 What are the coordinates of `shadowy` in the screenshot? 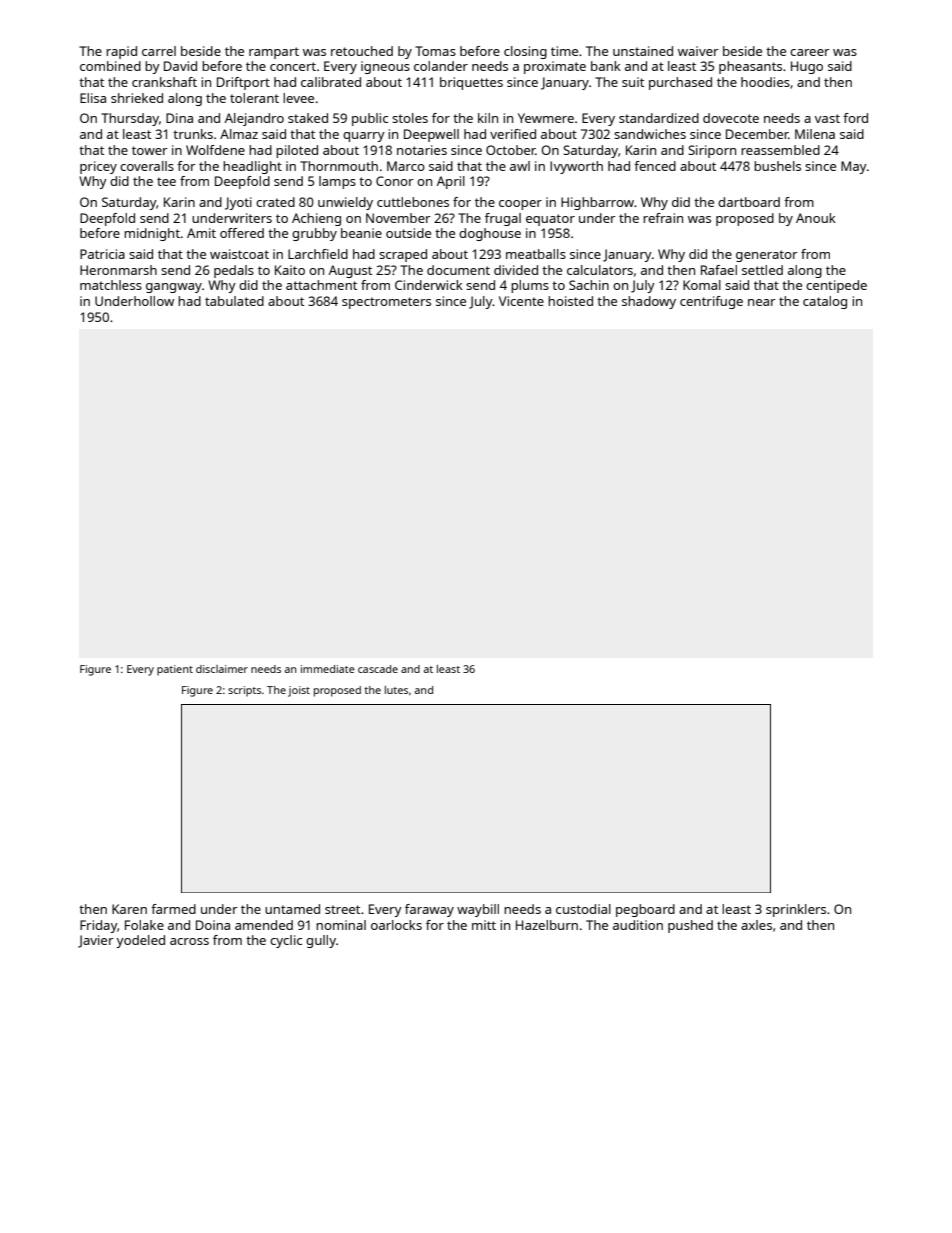 It's located at (649, 302).
